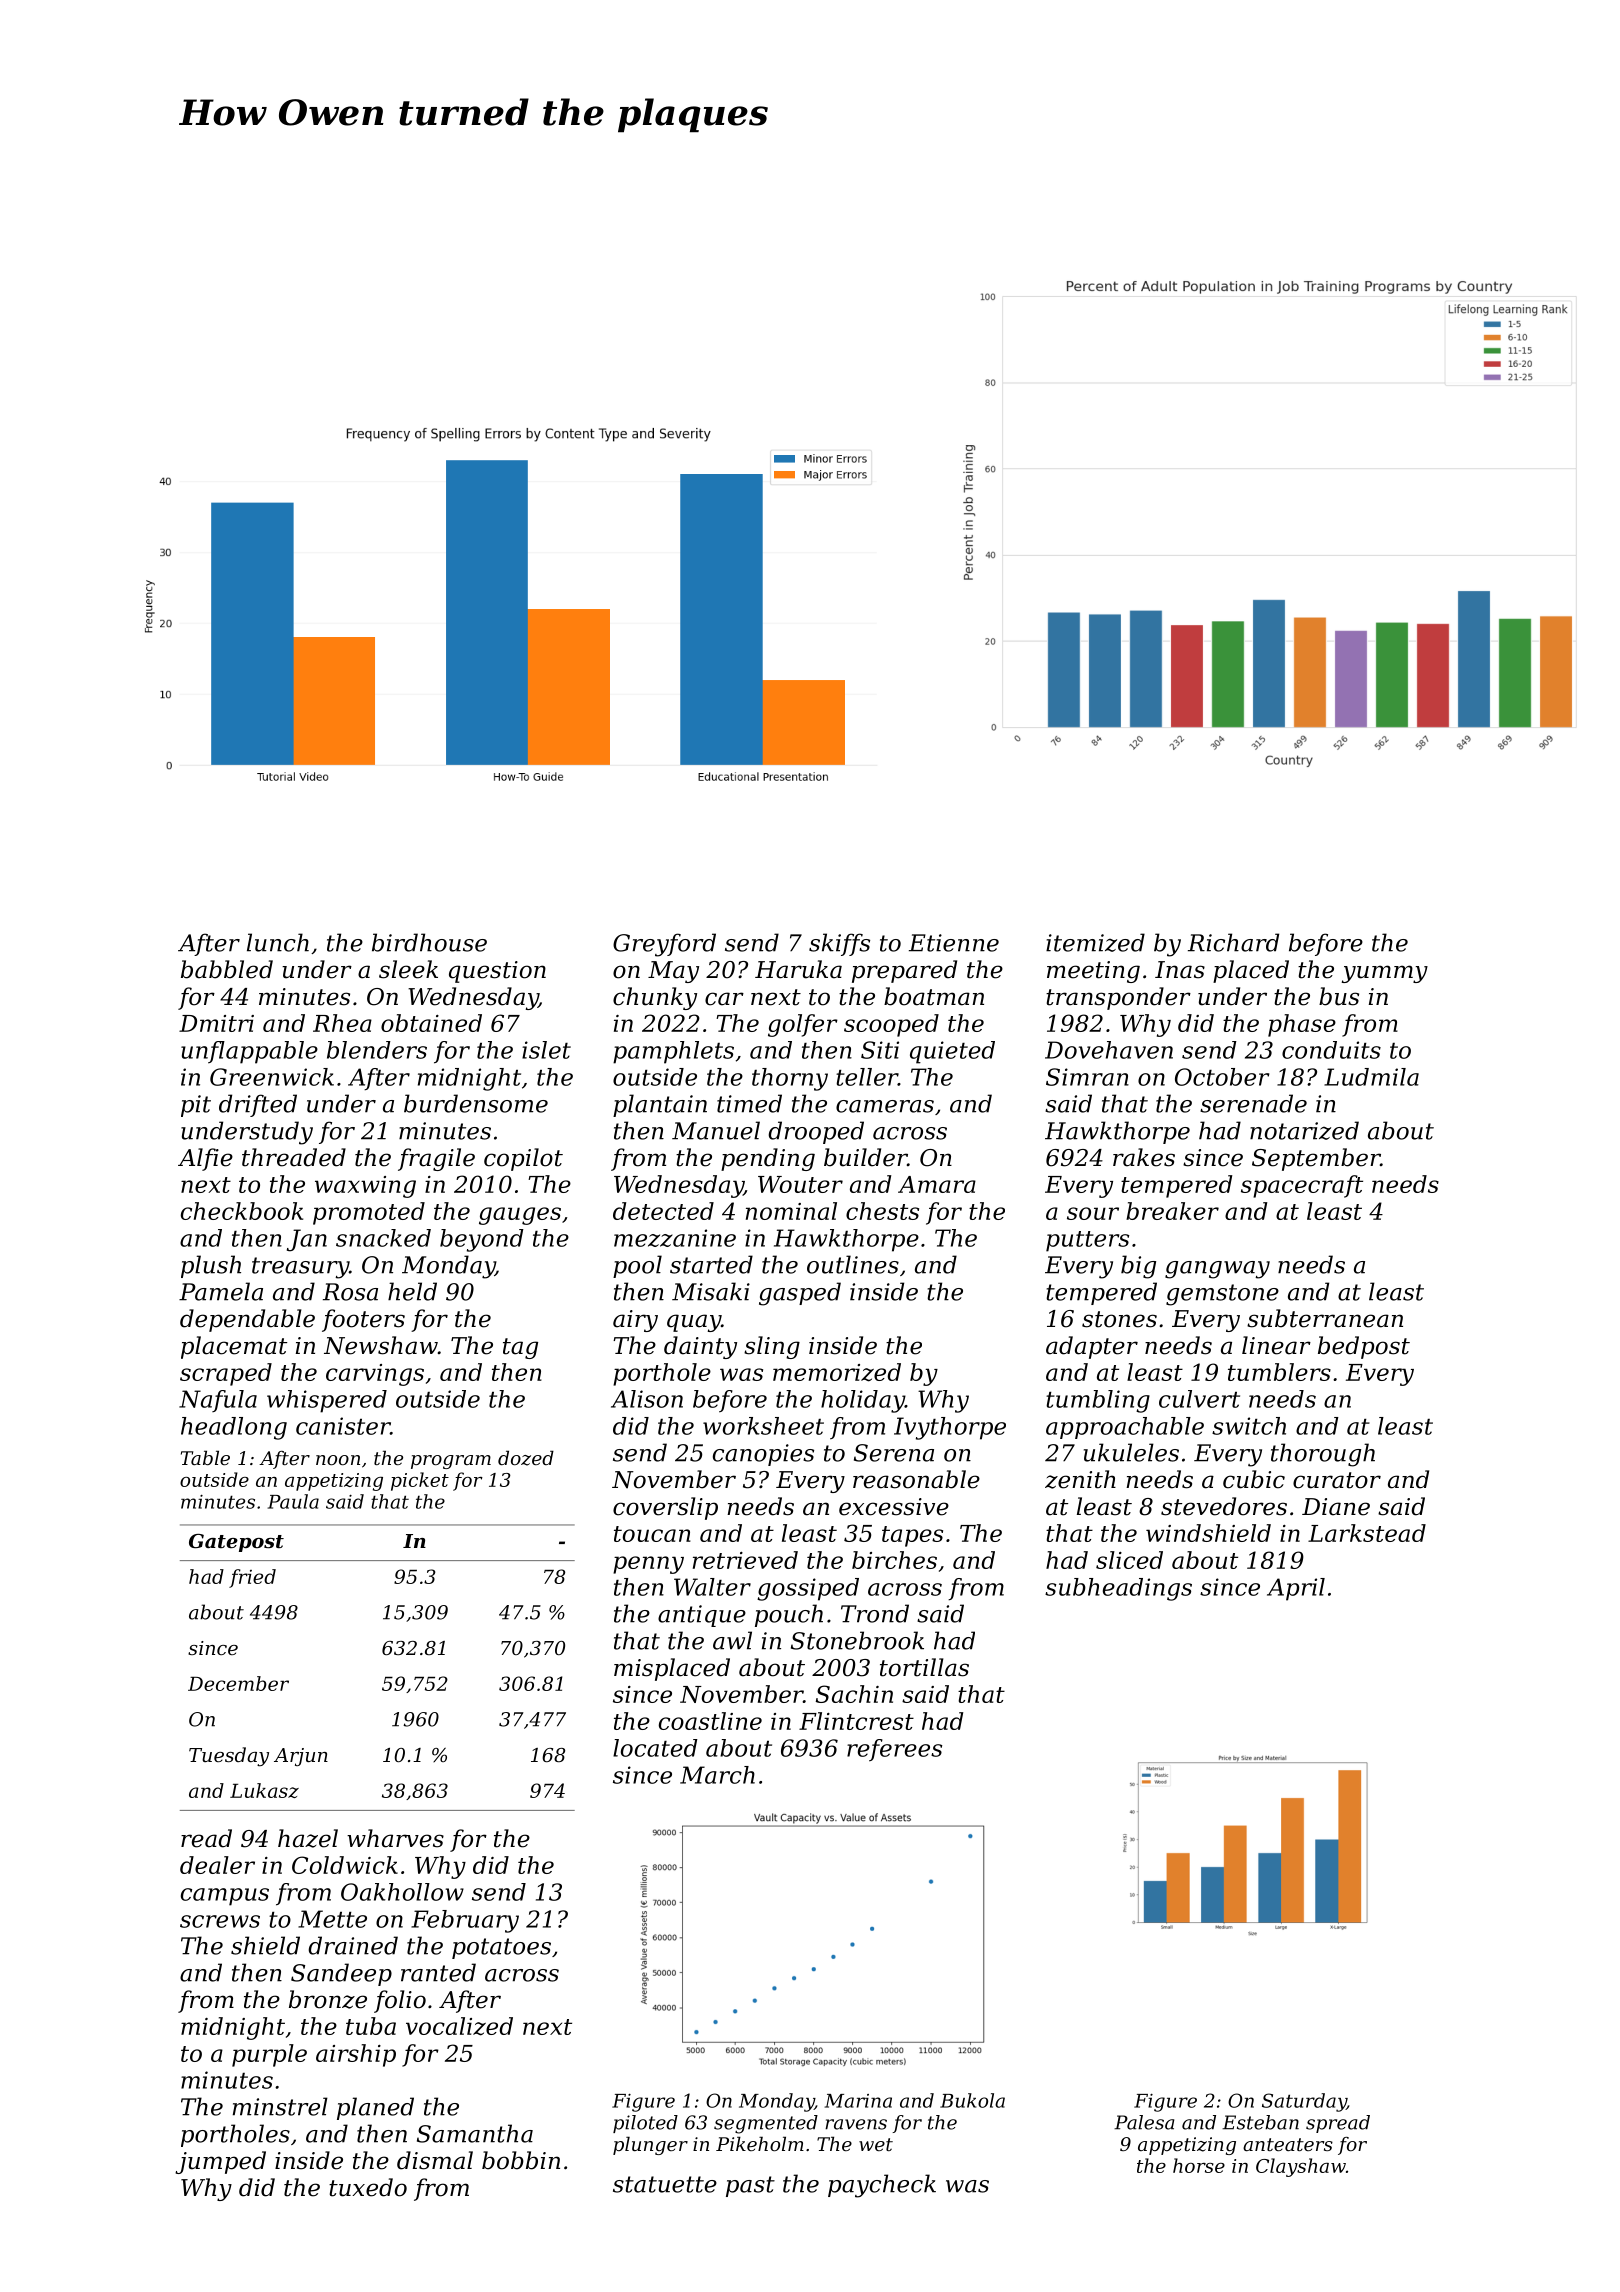 The height and width of the screenshot is (2292, 1620). Describe the element at coordinates (420, 1481) in the screenshot. I see `picket` at that location.
